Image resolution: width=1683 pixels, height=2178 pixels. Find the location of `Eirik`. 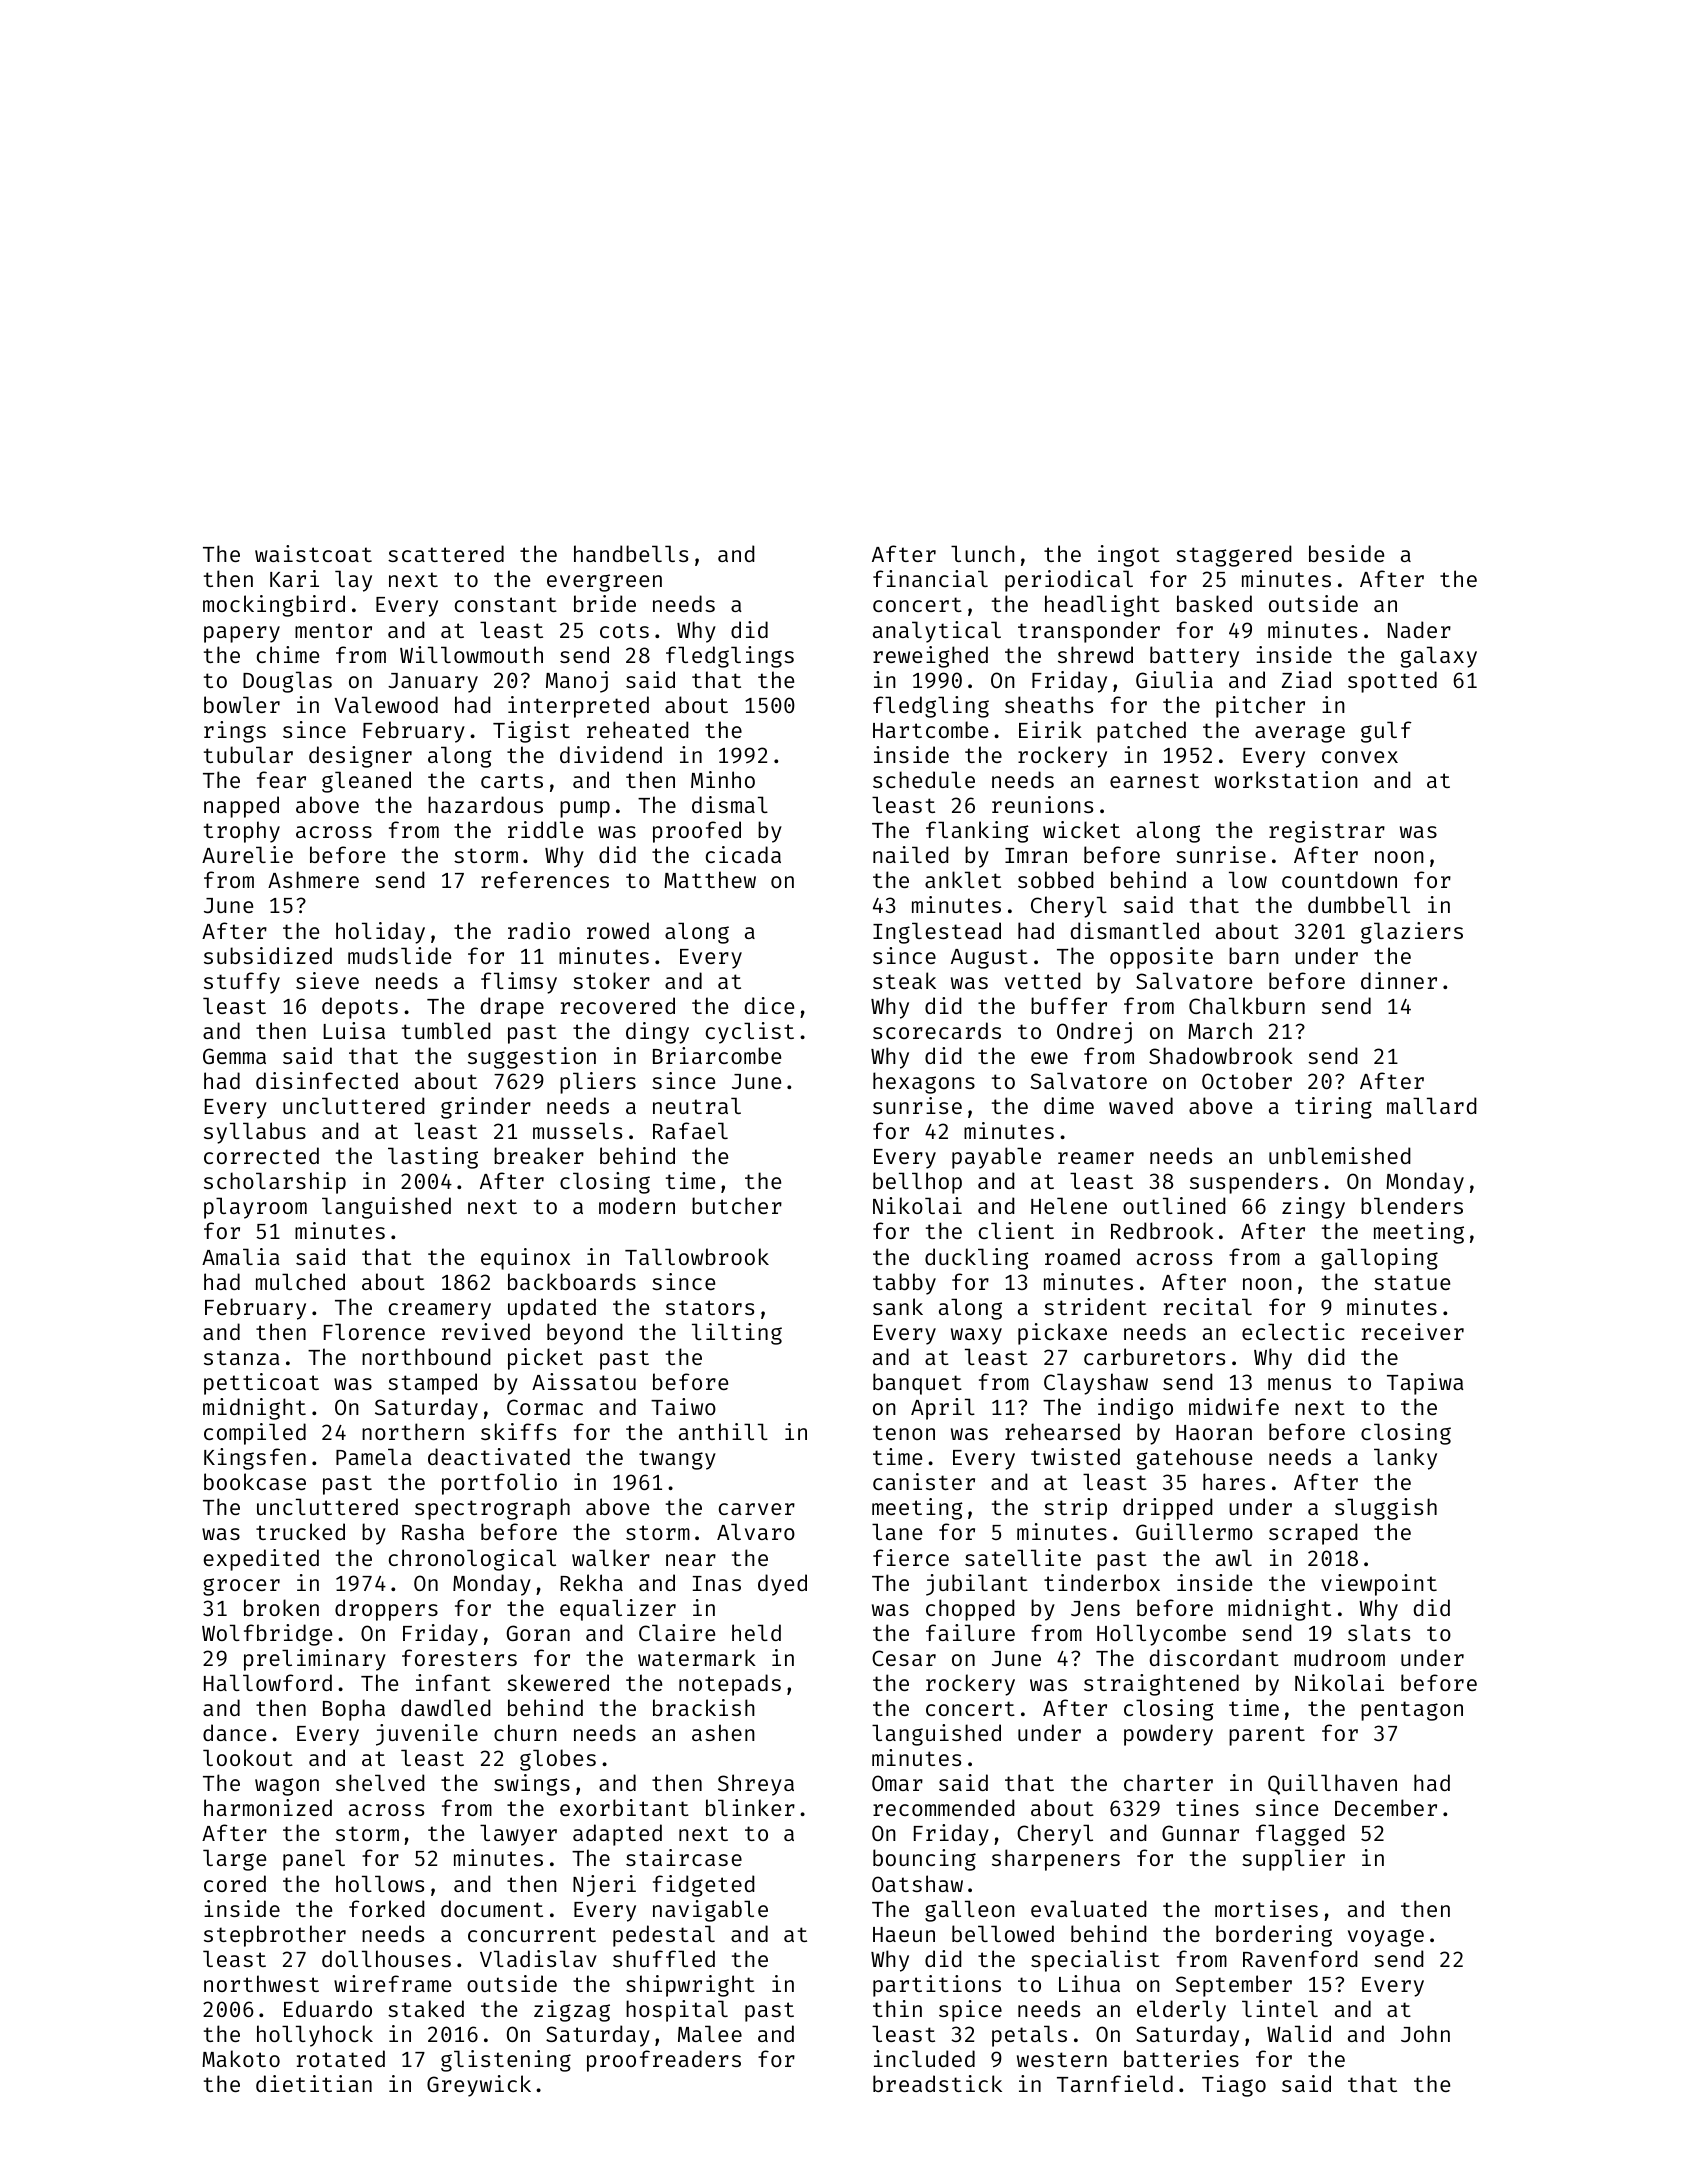

Eirik is located at coordinates (1050, 729).
